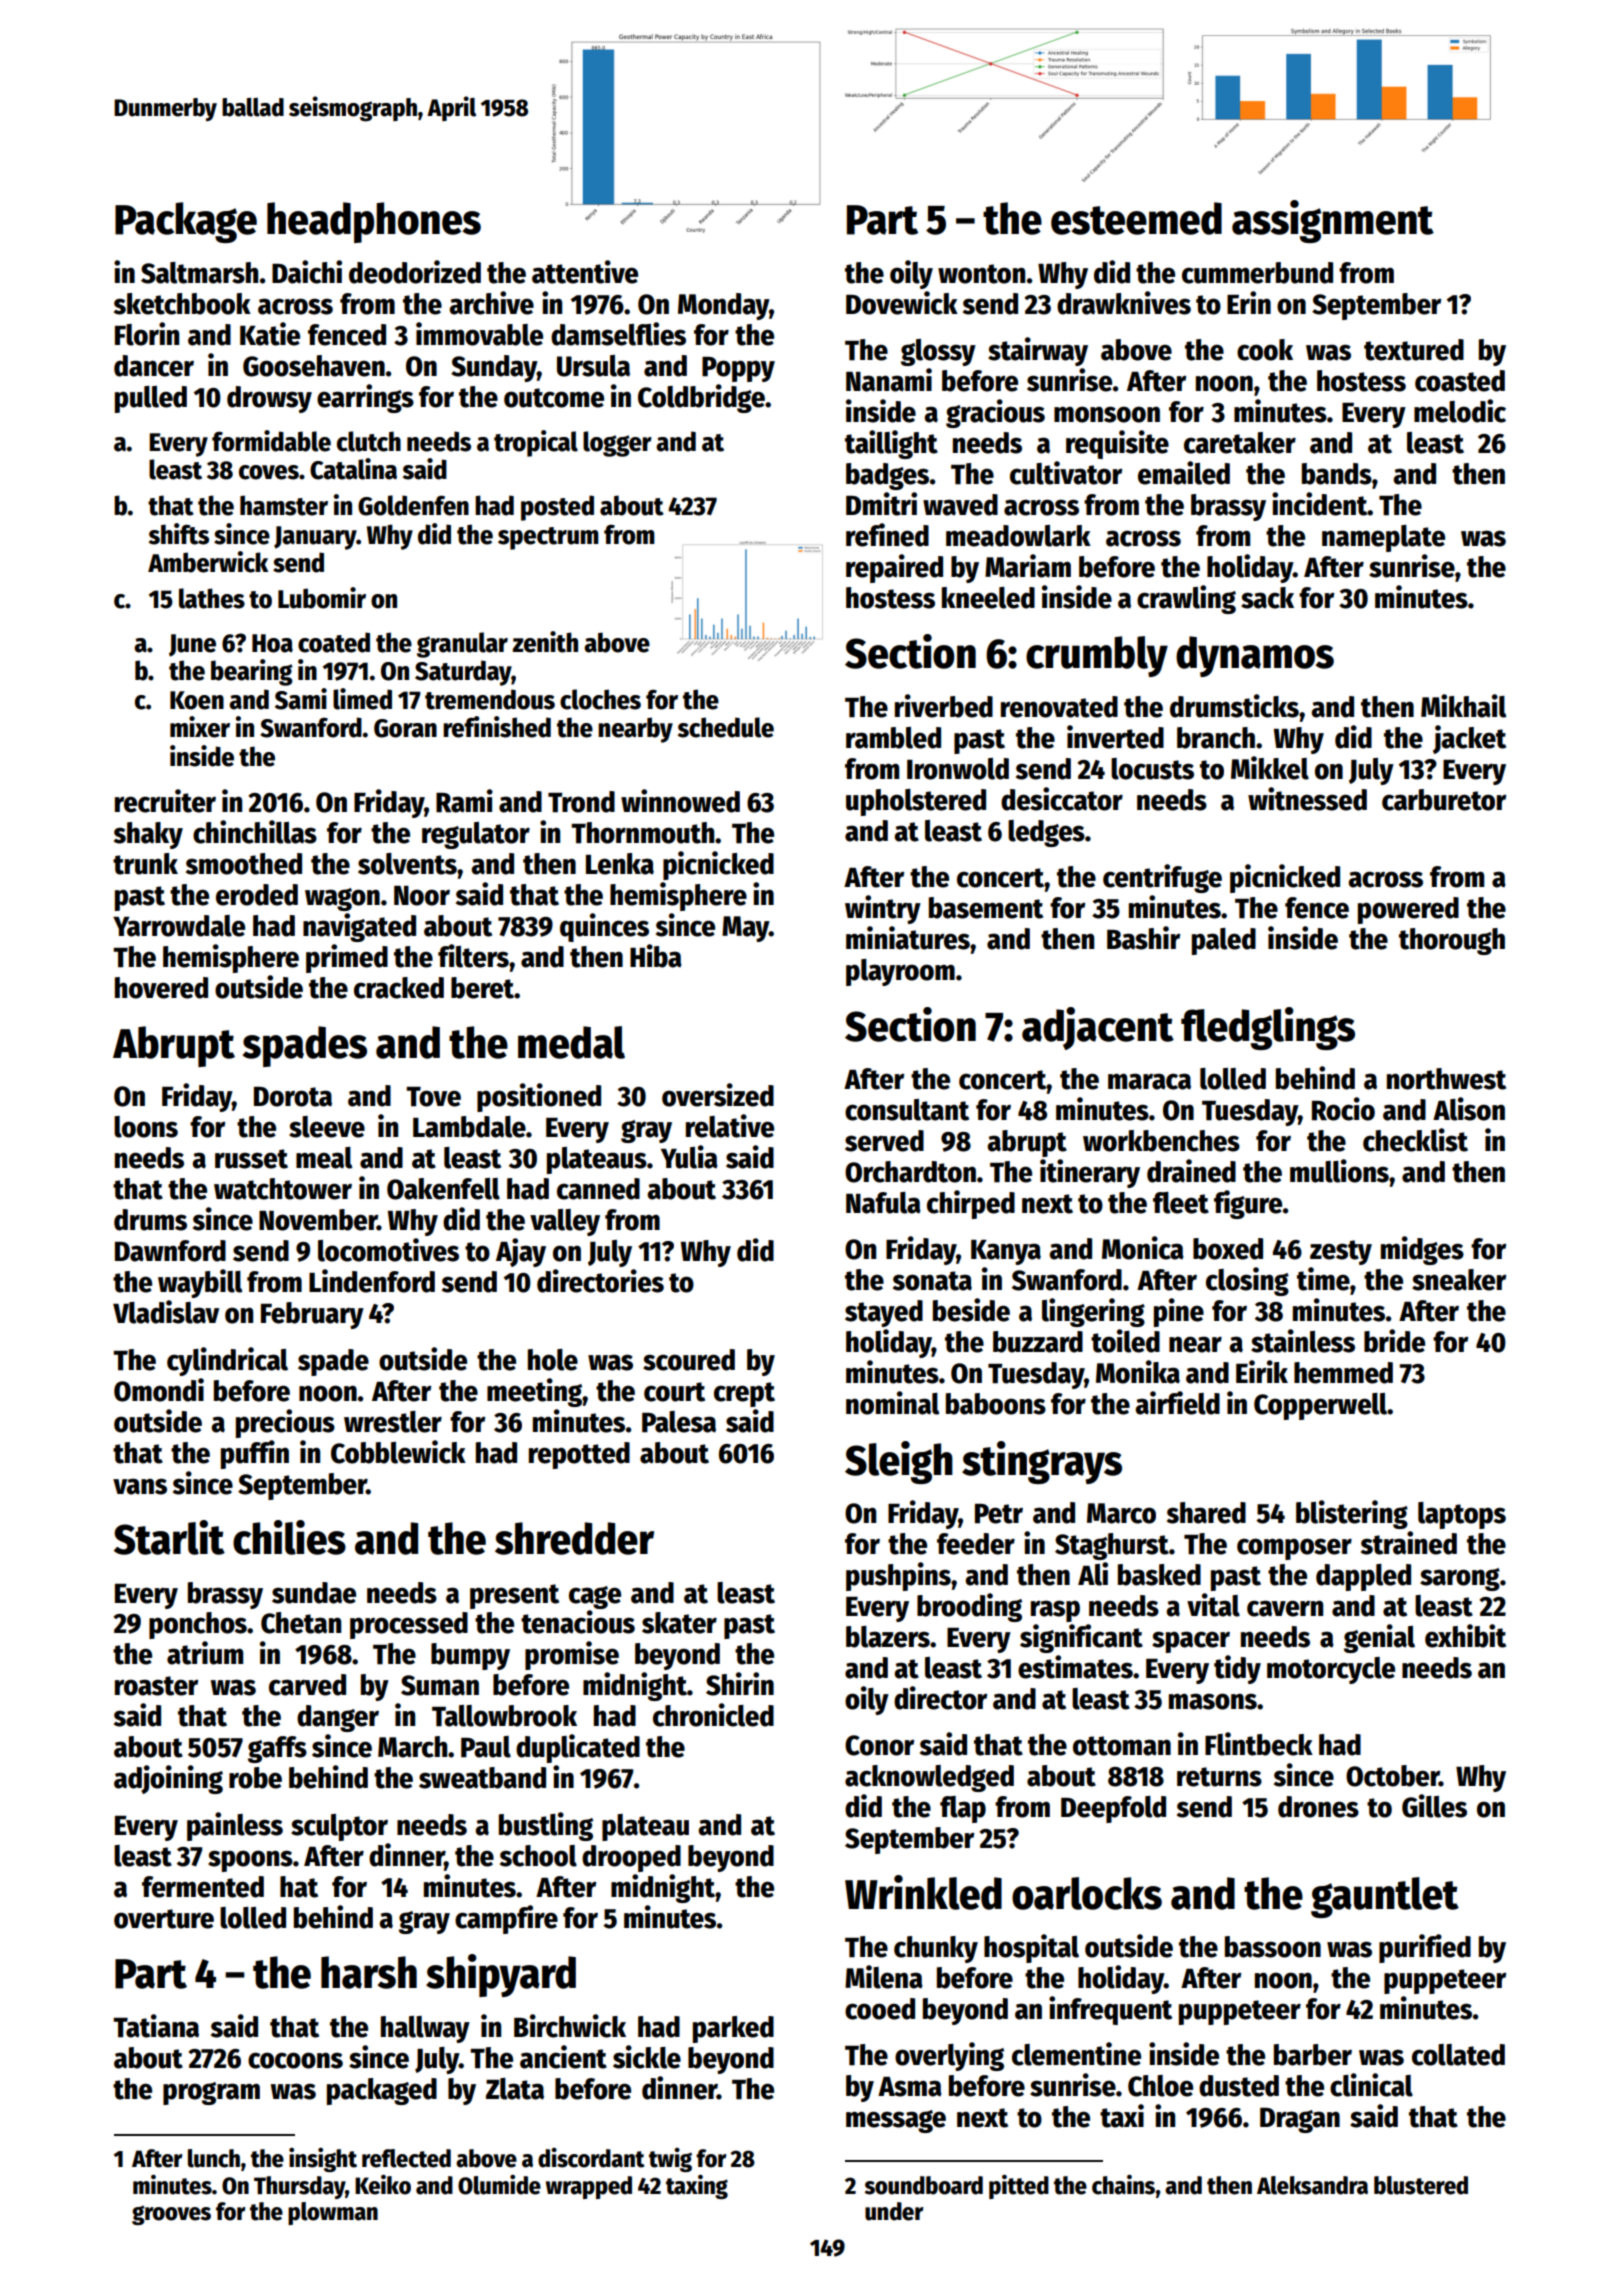 Image resolution: width=1620 pixels, height=2292 pixels. I want to click on melodic, so click(1460, 411).
